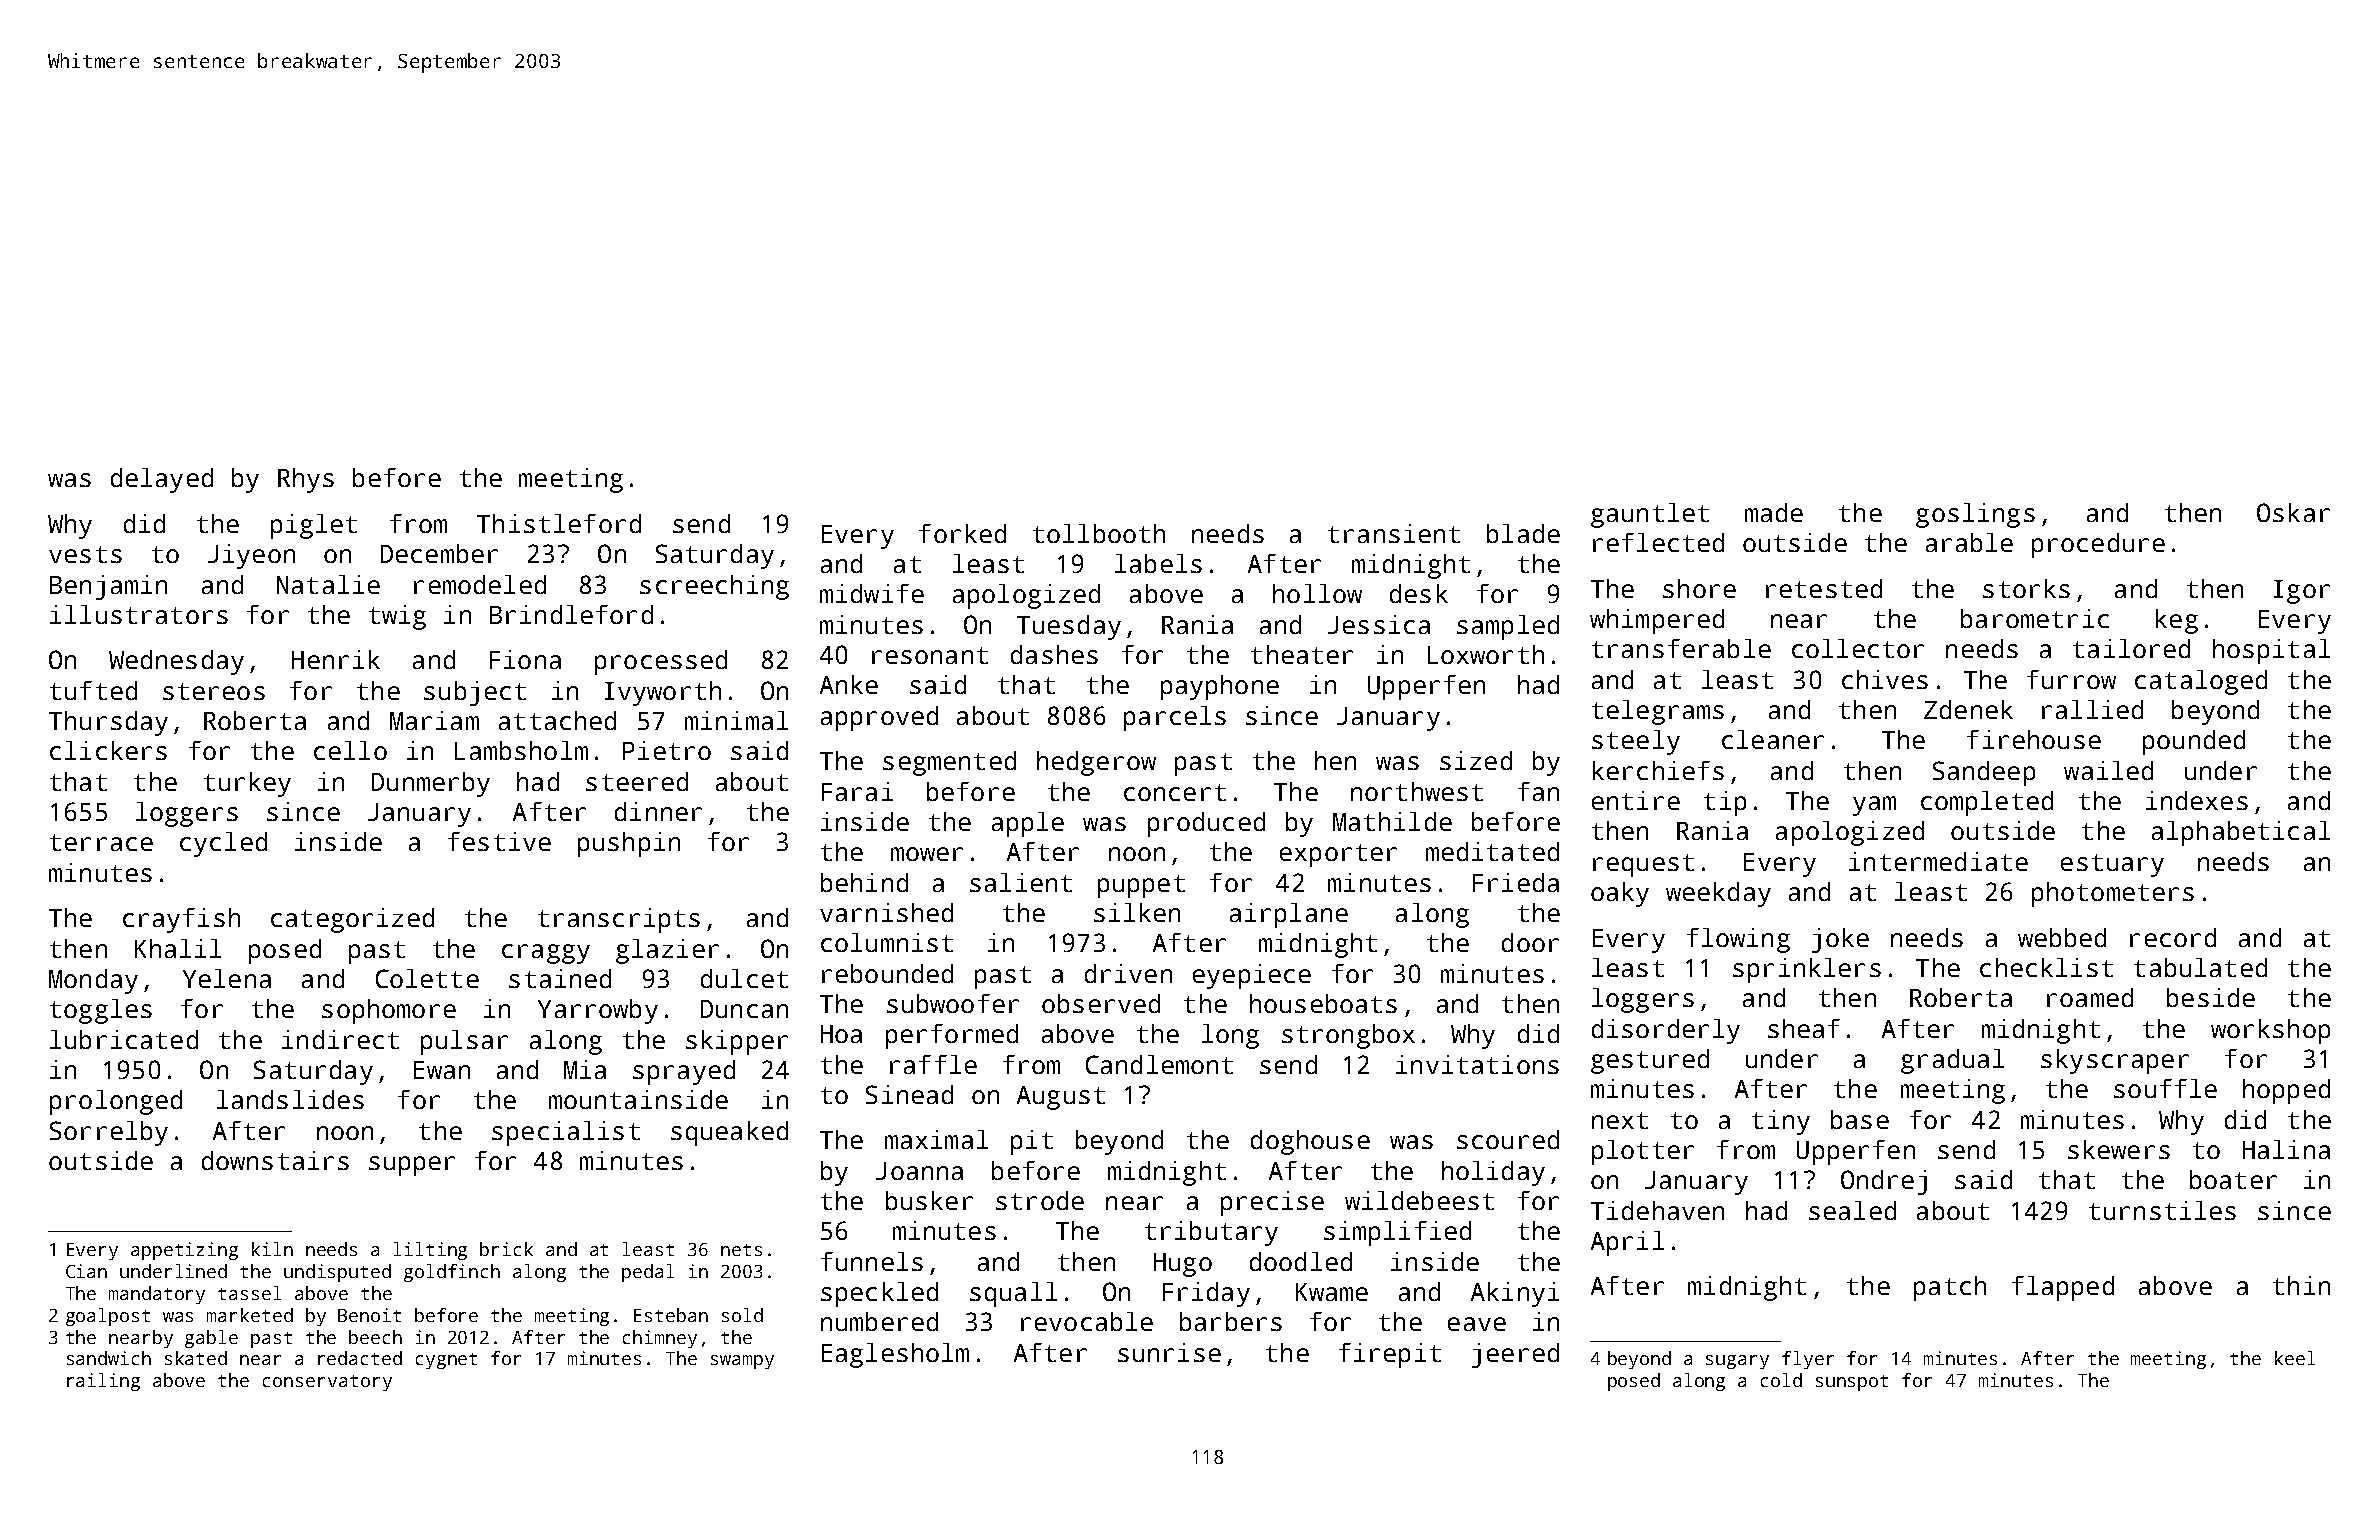 The image size is (2380, 1540). What do you see at coordinates (1476, 760) in the screenshot?
I see `sized` at bounding box center [1476, 760].
